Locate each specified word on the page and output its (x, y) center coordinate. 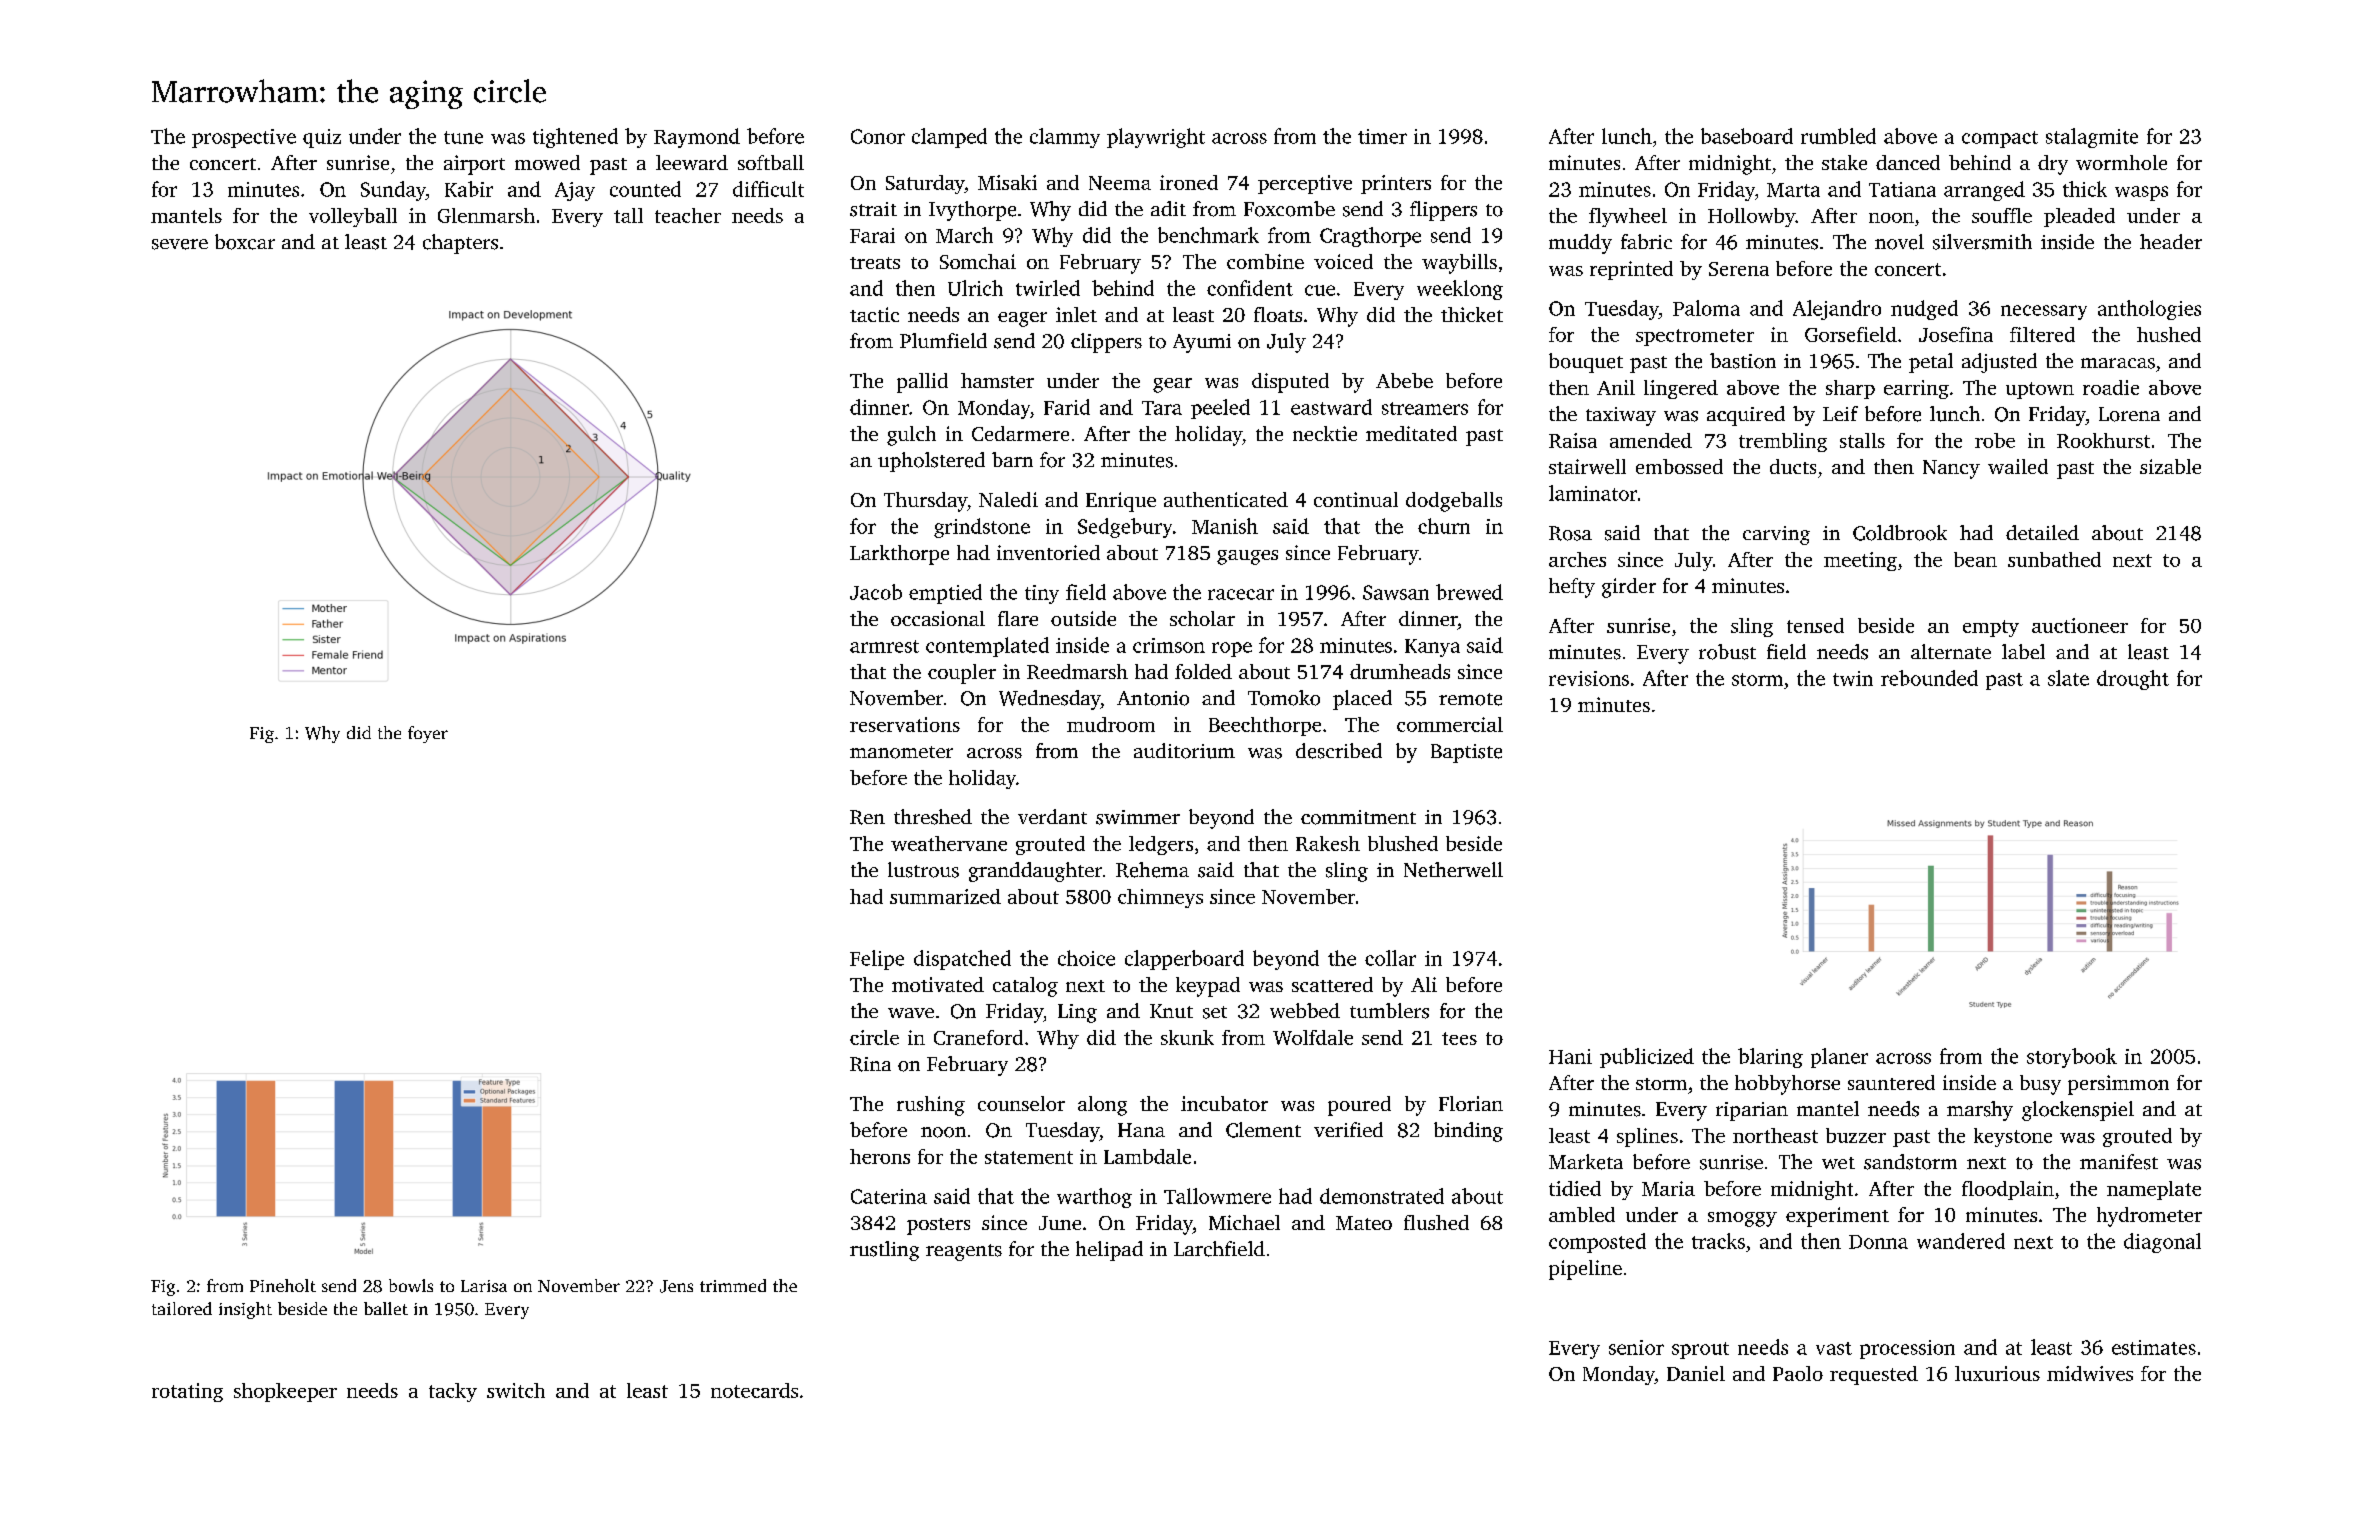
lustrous (923, 870)
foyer (428, 734)
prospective (244, 138)
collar (1390, 958)
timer (1382, 136)
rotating (187, 1392)
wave (911, 1013)
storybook (2072, 1058)
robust (1727, 652)
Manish (1225, 526)
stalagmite (2092, 138)
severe (180, 244)
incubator (1224, 1103)
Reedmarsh (1077, 671)
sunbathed (2054, 559)
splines (1647, 1137)
